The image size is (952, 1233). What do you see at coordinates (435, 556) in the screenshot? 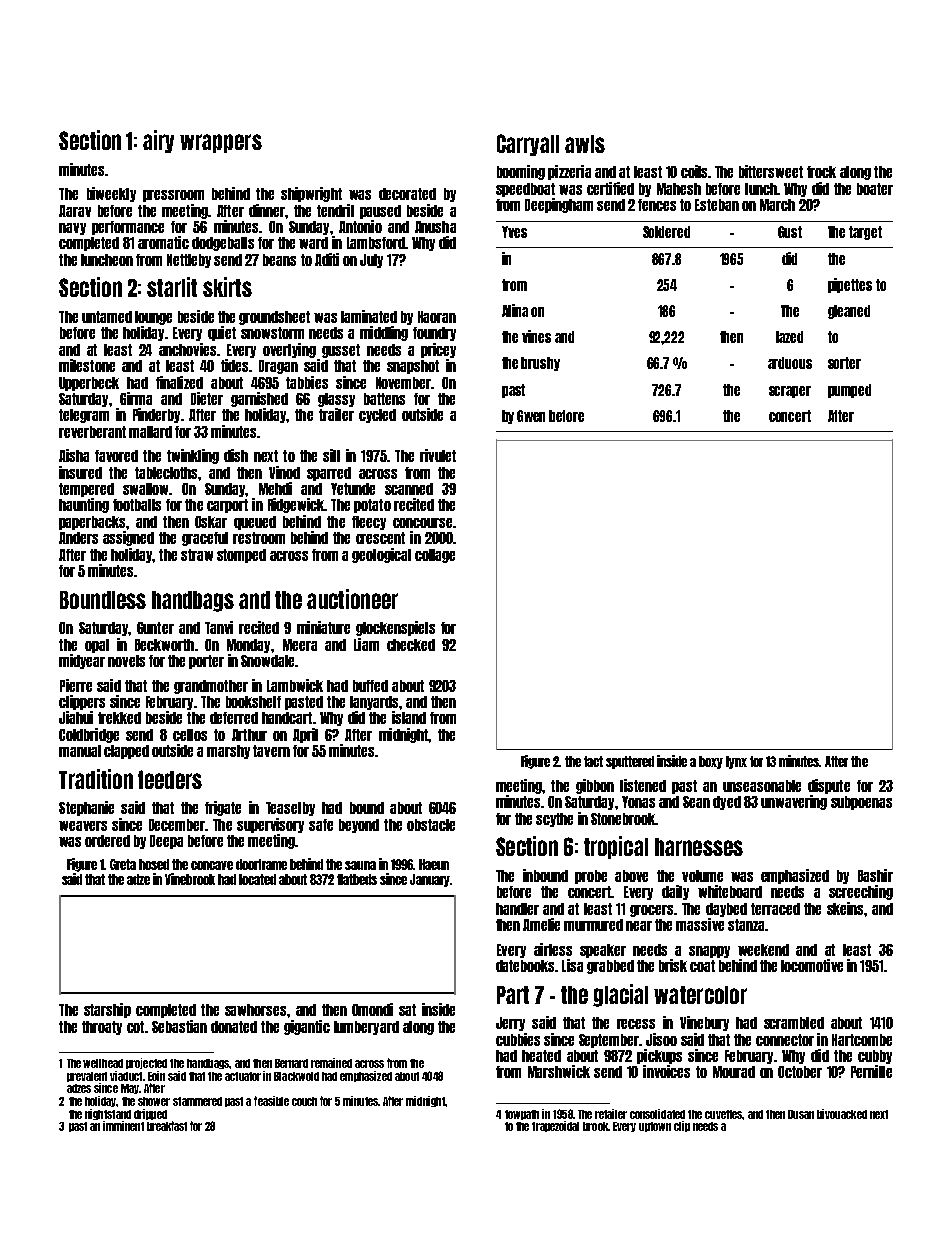
I see `collage` at bounding box center [435, 556].
